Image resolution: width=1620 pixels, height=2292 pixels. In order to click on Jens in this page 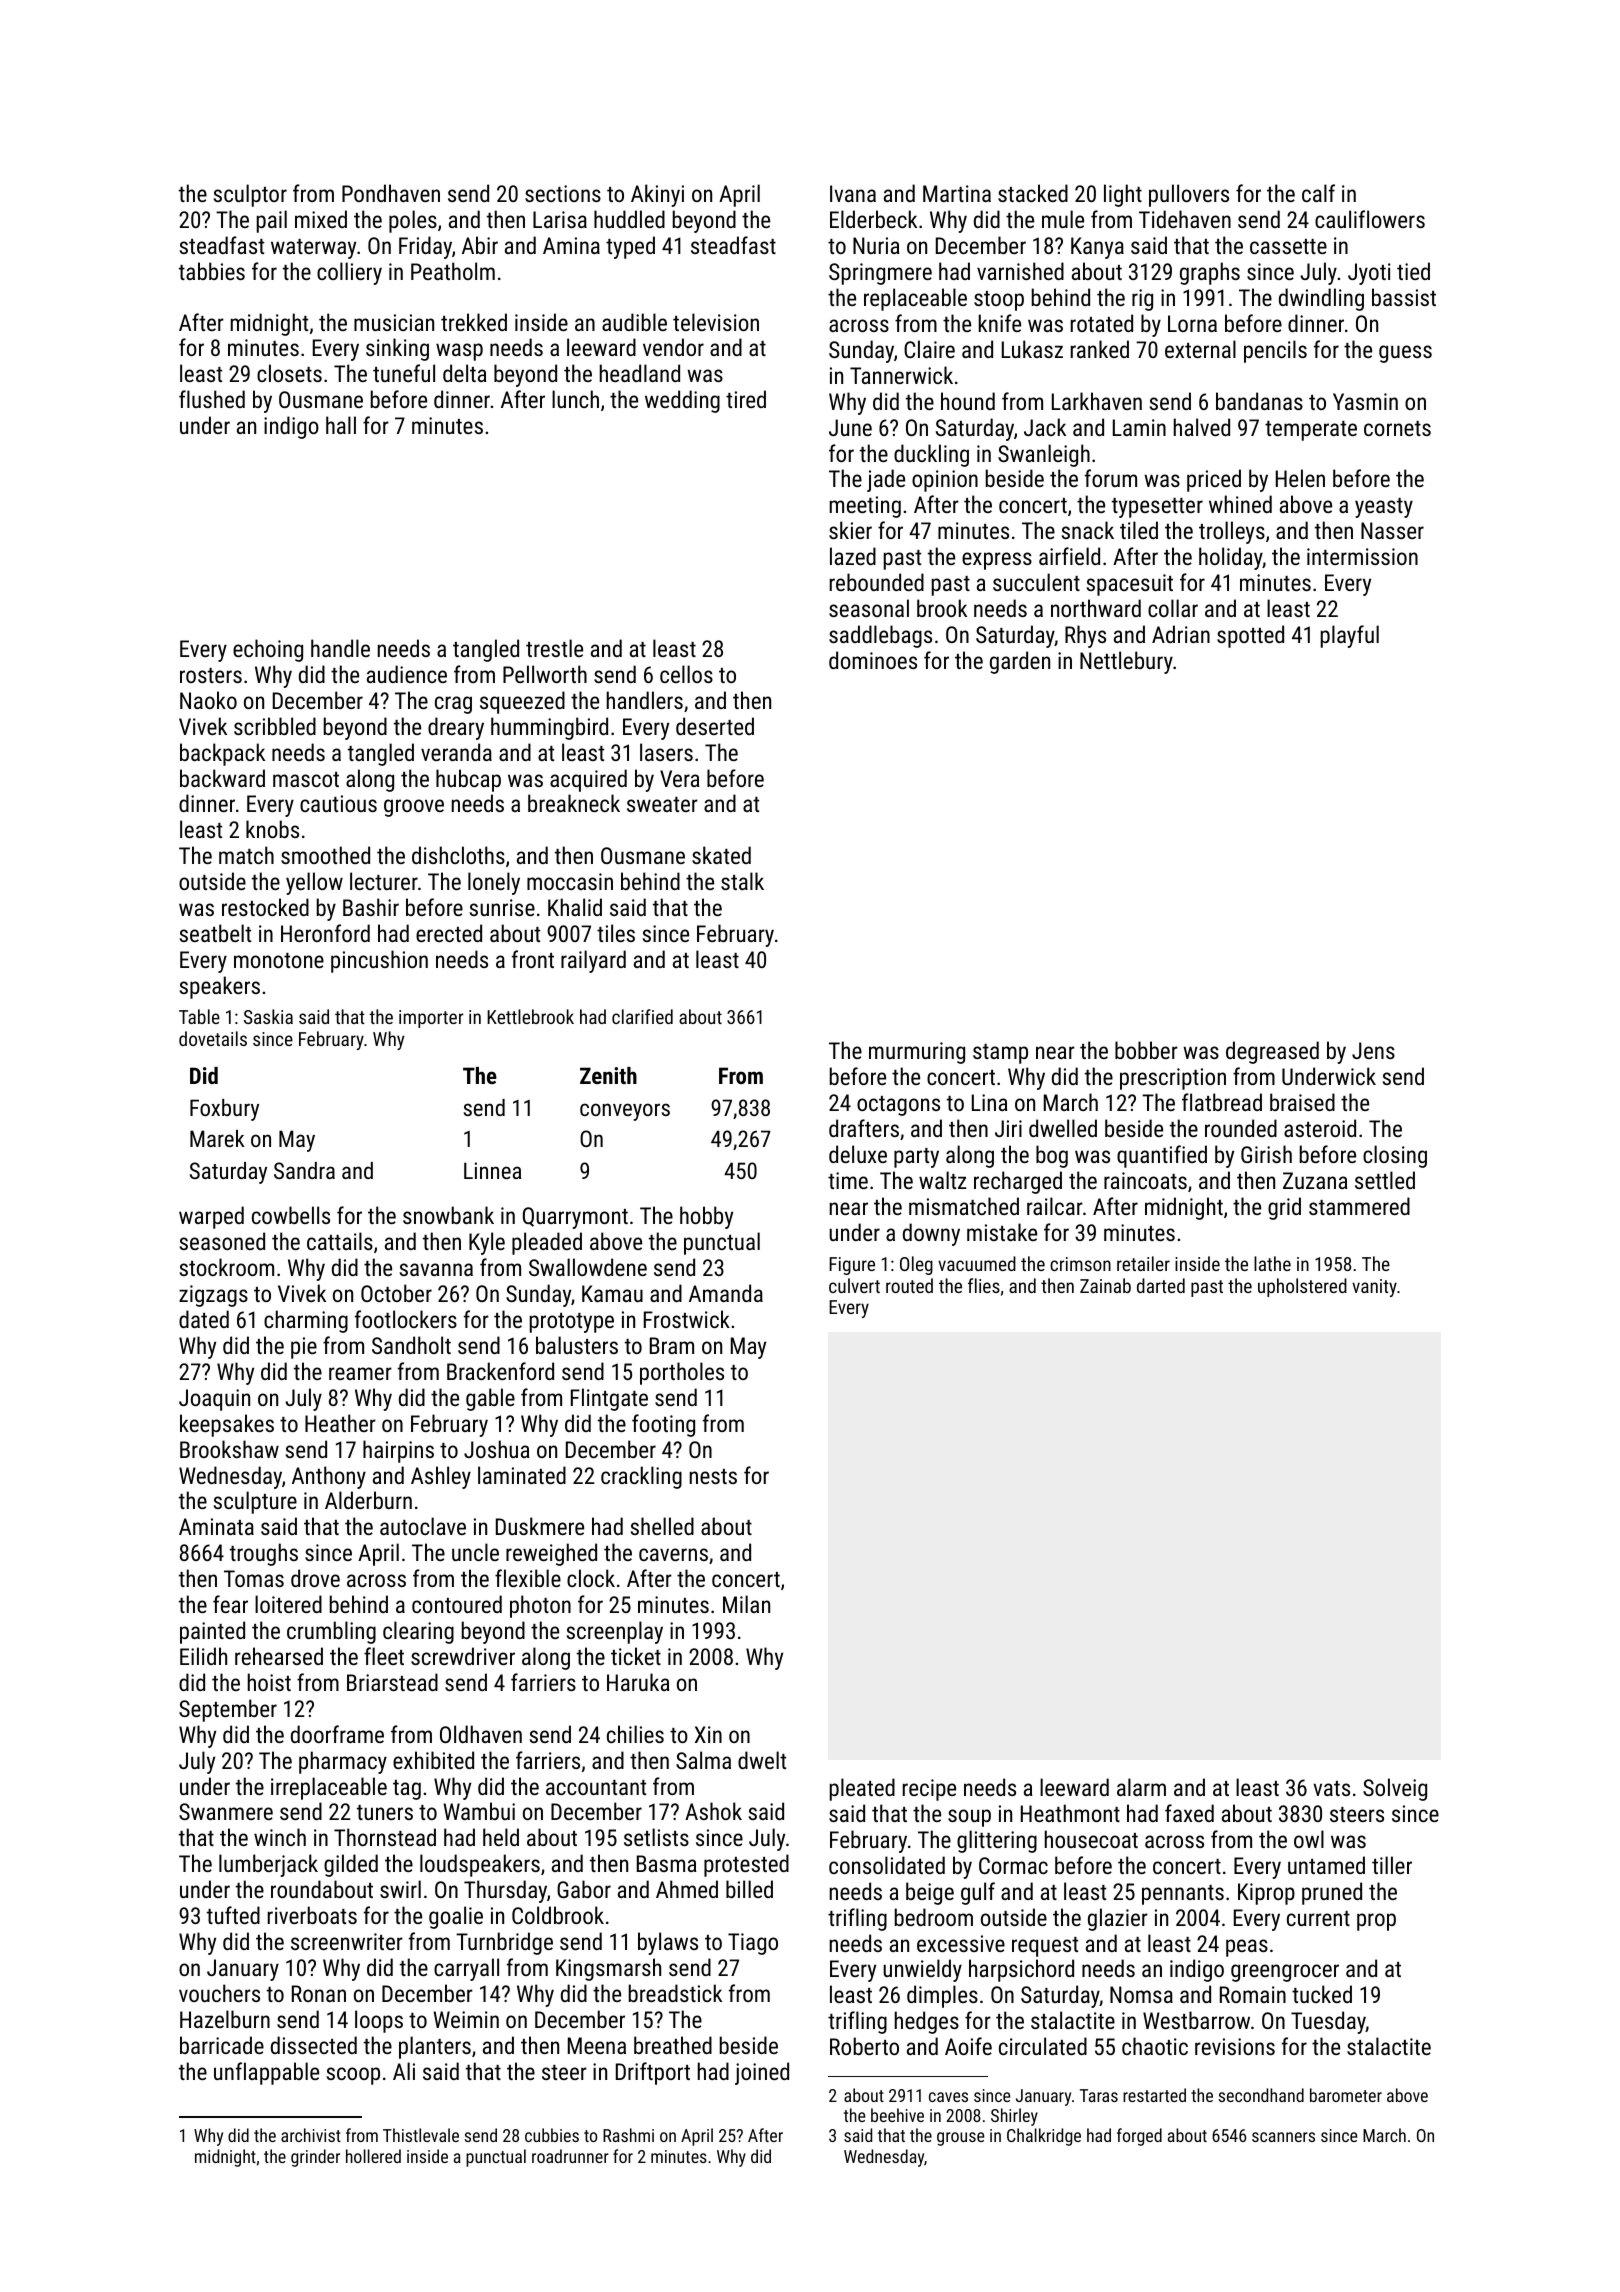, I will do `click(1373, 1050)`.
